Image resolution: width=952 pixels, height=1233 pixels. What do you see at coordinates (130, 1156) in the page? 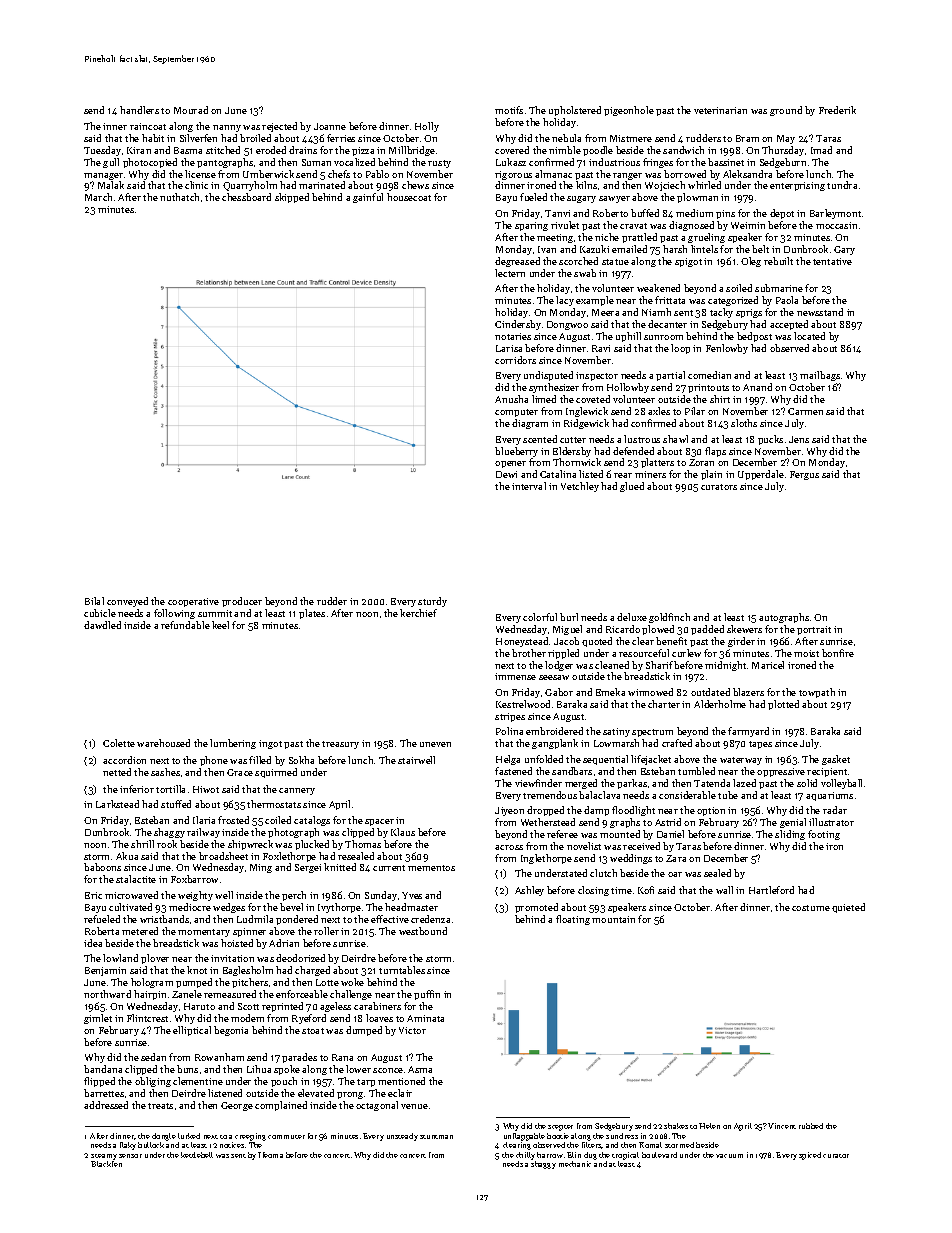
I see `sensor` at bounding box center [130, 1156].
